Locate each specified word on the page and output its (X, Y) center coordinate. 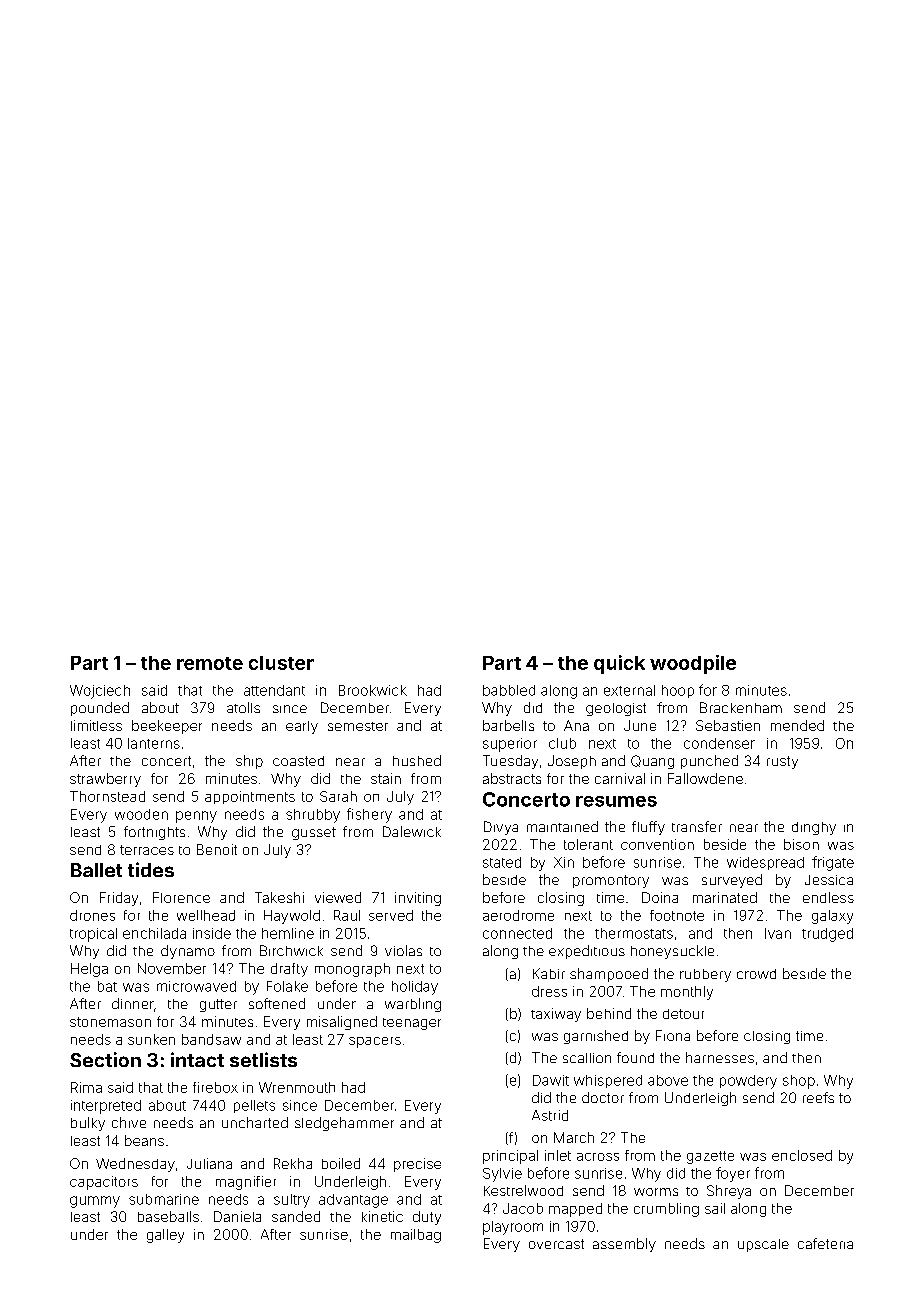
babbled (509, 690)
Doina (660, 897)
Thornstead (107, 796)
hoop (678, 691)
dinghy (814, 828)
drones (92, 915)
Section (105, 1059)
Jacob (523, 1208)
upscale (763, 1245)
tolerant (588, 844)
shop (799, 1082)
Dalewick (412, 831)
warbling (413, 1005)
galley (165, 1236)
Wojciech (100, 692)
